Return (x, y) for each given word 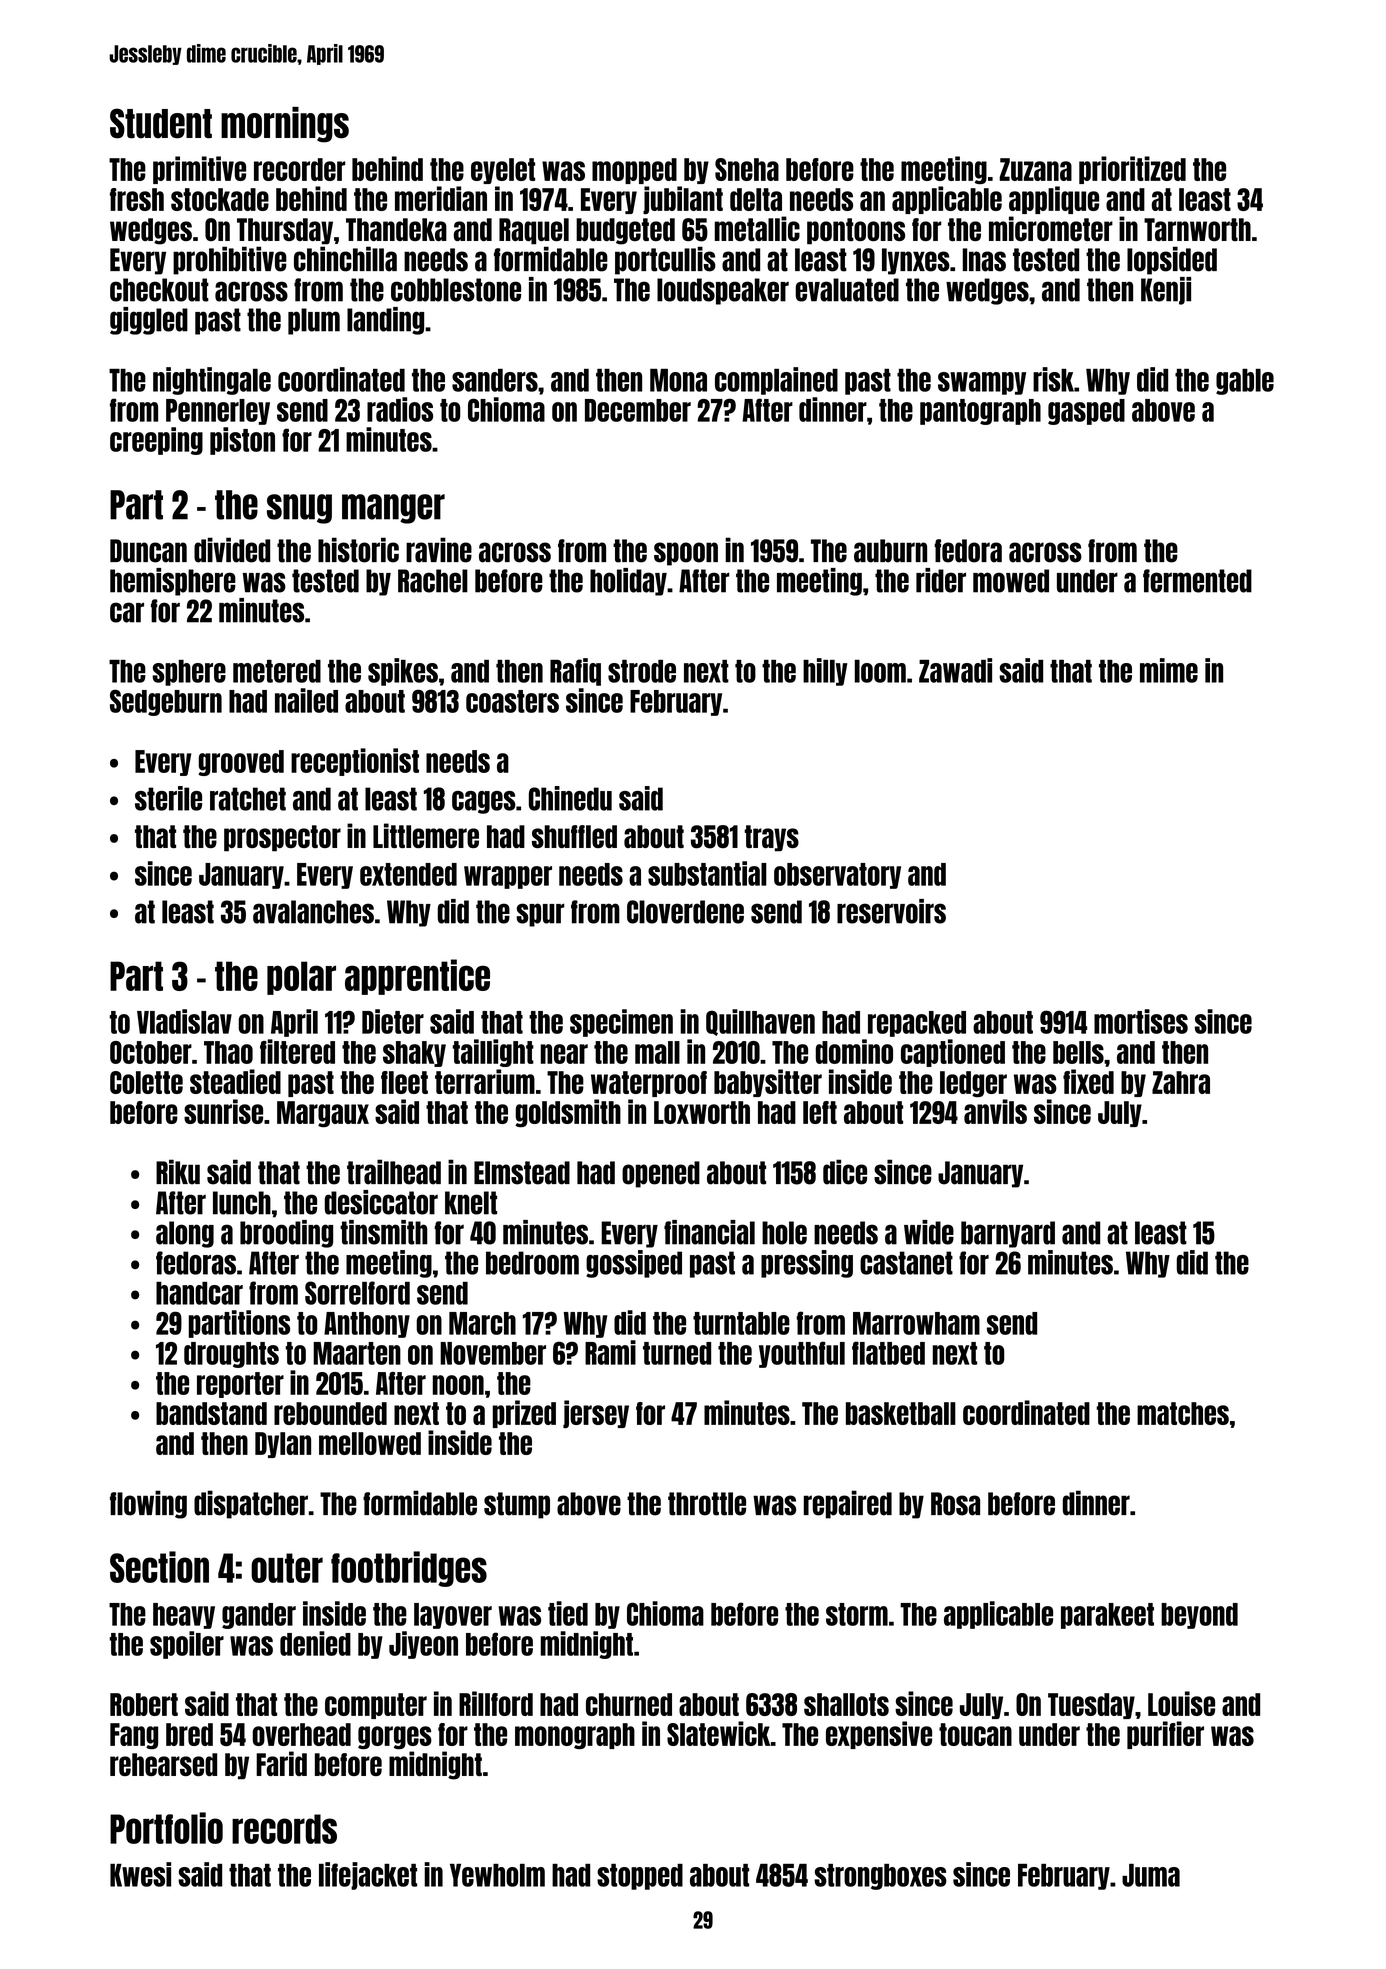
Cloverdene (685, 912)
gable (1245, 382)
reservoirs (891, 911)
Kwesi (140, 1874)
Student (161, 123)
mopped (634, 171)
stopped (640, 1877)
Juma (1151, 1875)
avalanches (313, 912)
